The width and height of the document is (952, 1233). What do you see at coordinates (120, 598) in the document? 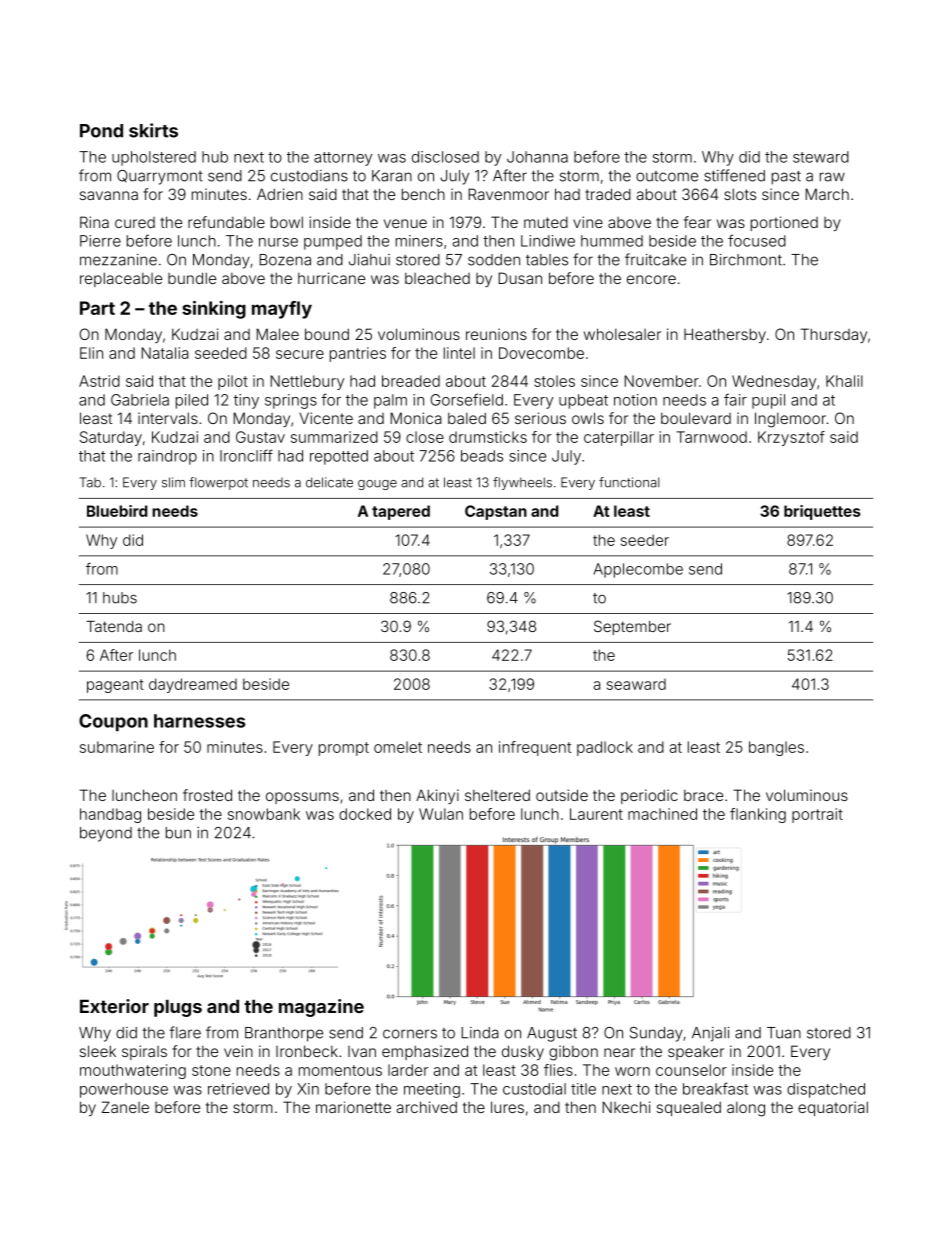
I see `hubs` at bounding box center [120, 598].
